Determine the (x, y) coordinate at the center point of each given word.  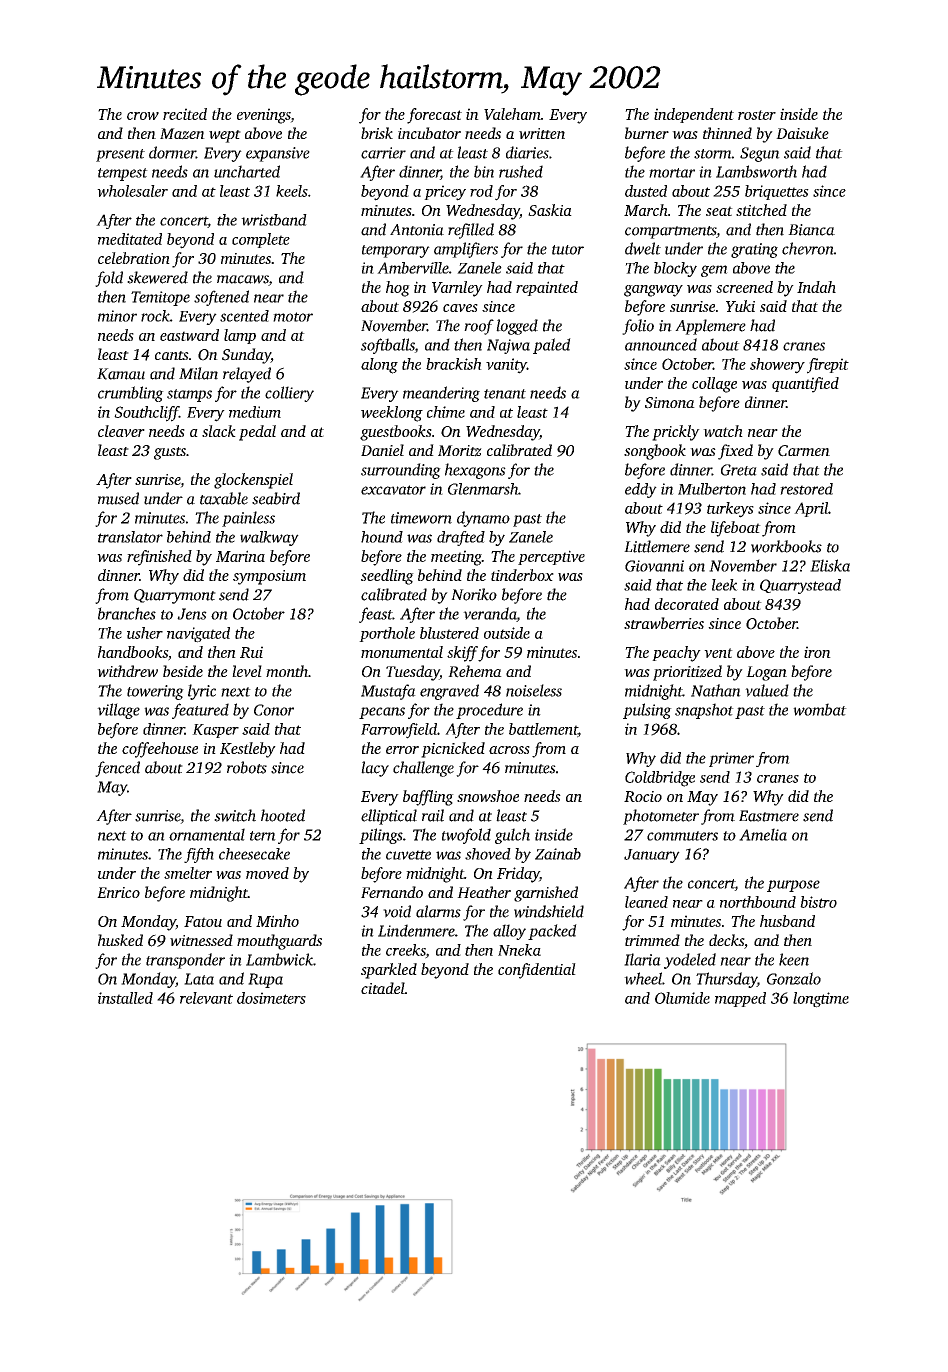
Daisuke (802, 133)
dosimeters (271, 998)
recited (185, 114)
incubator (429, 133)
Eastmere (769, 816)
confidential (537, 971)
